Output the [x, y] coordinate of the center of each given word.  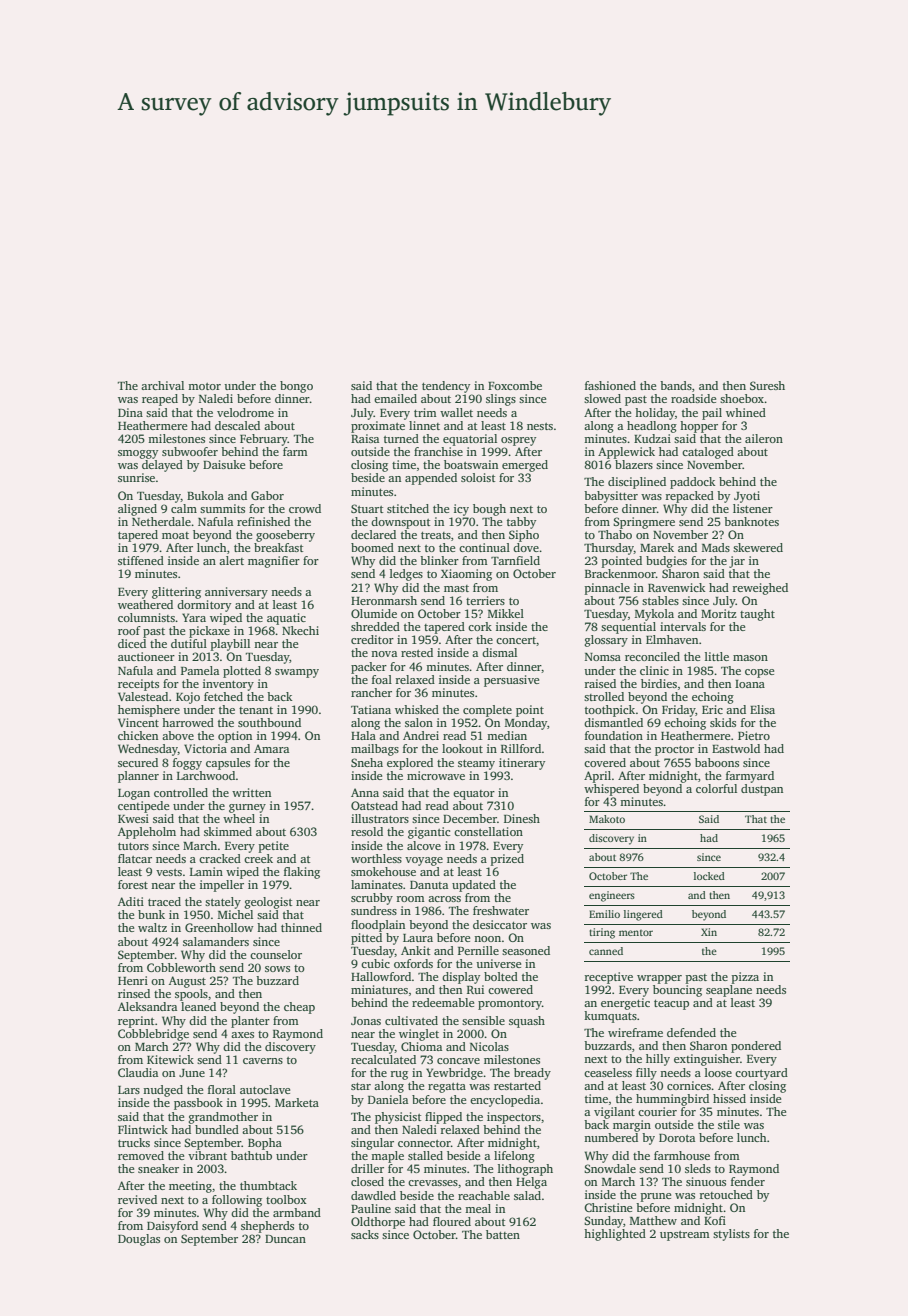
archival [162, 385]
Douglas [139, 1240]
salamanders [216, 941]
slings [501, 400]
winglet [419, 1035]
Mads [716, 547]
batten [503, 1234]
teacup [671, 1005]
